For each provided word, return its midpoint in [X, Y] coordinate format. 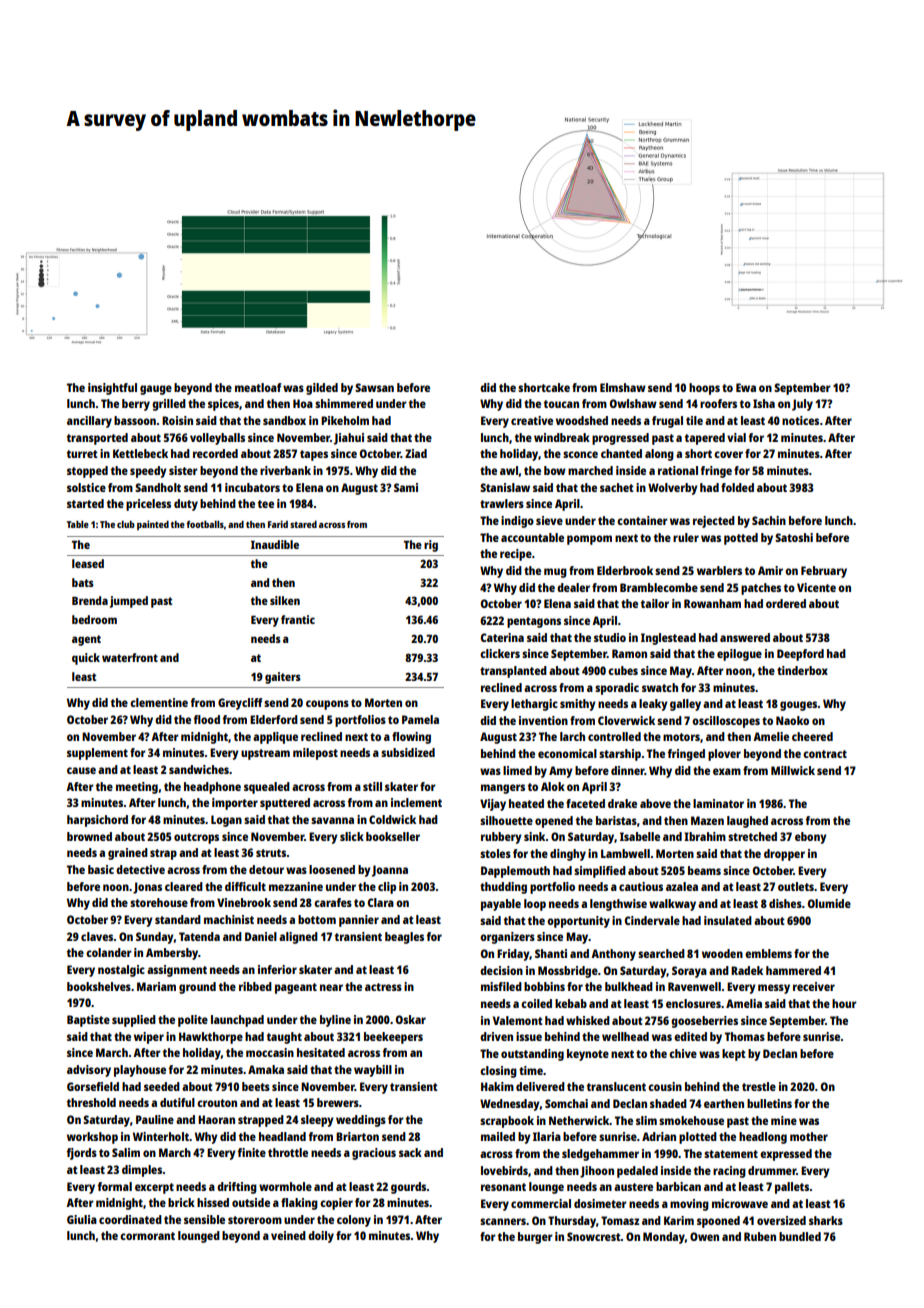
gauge [156, 390]
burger [535, 1238]
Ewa [746, 387]
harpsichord [97, 821]
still [372, 786]
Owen [704, 1236]
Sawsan [374, 387]
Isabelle [640, 836]
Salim [126, 1152]
